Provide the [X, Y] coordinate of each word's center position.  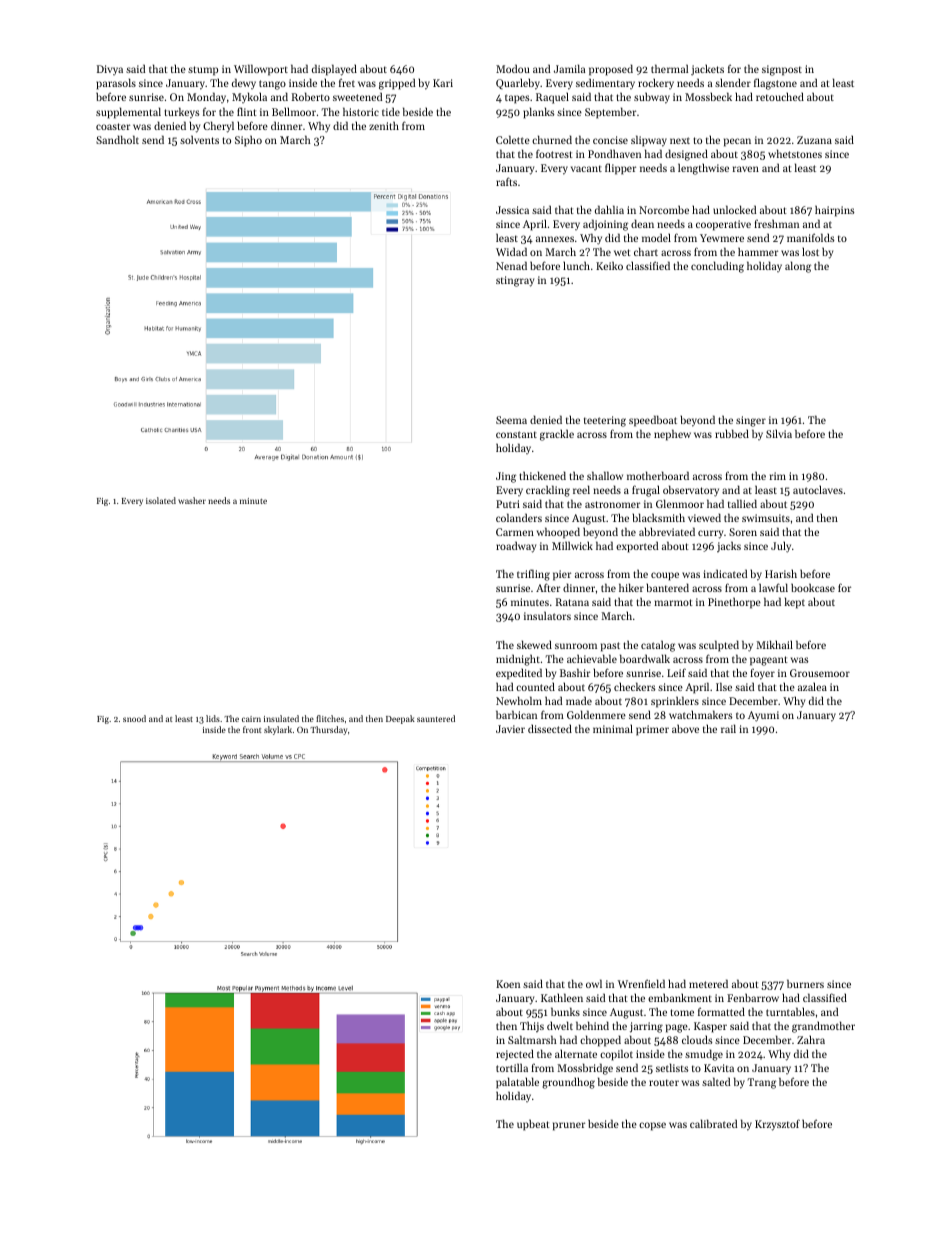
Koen [508, 984]
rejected [515, 1055]
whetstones [795, 153]
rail [728, 728]
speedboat [653, 421]
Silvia [779, 433]
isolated [161, 500]
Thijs [532, 1027]
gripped [397, 84]
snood [134, 718]
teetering [605, 421]
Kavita [719, 1068]
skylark [278, 730]
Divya [110, 70]
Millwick [572, 545]
